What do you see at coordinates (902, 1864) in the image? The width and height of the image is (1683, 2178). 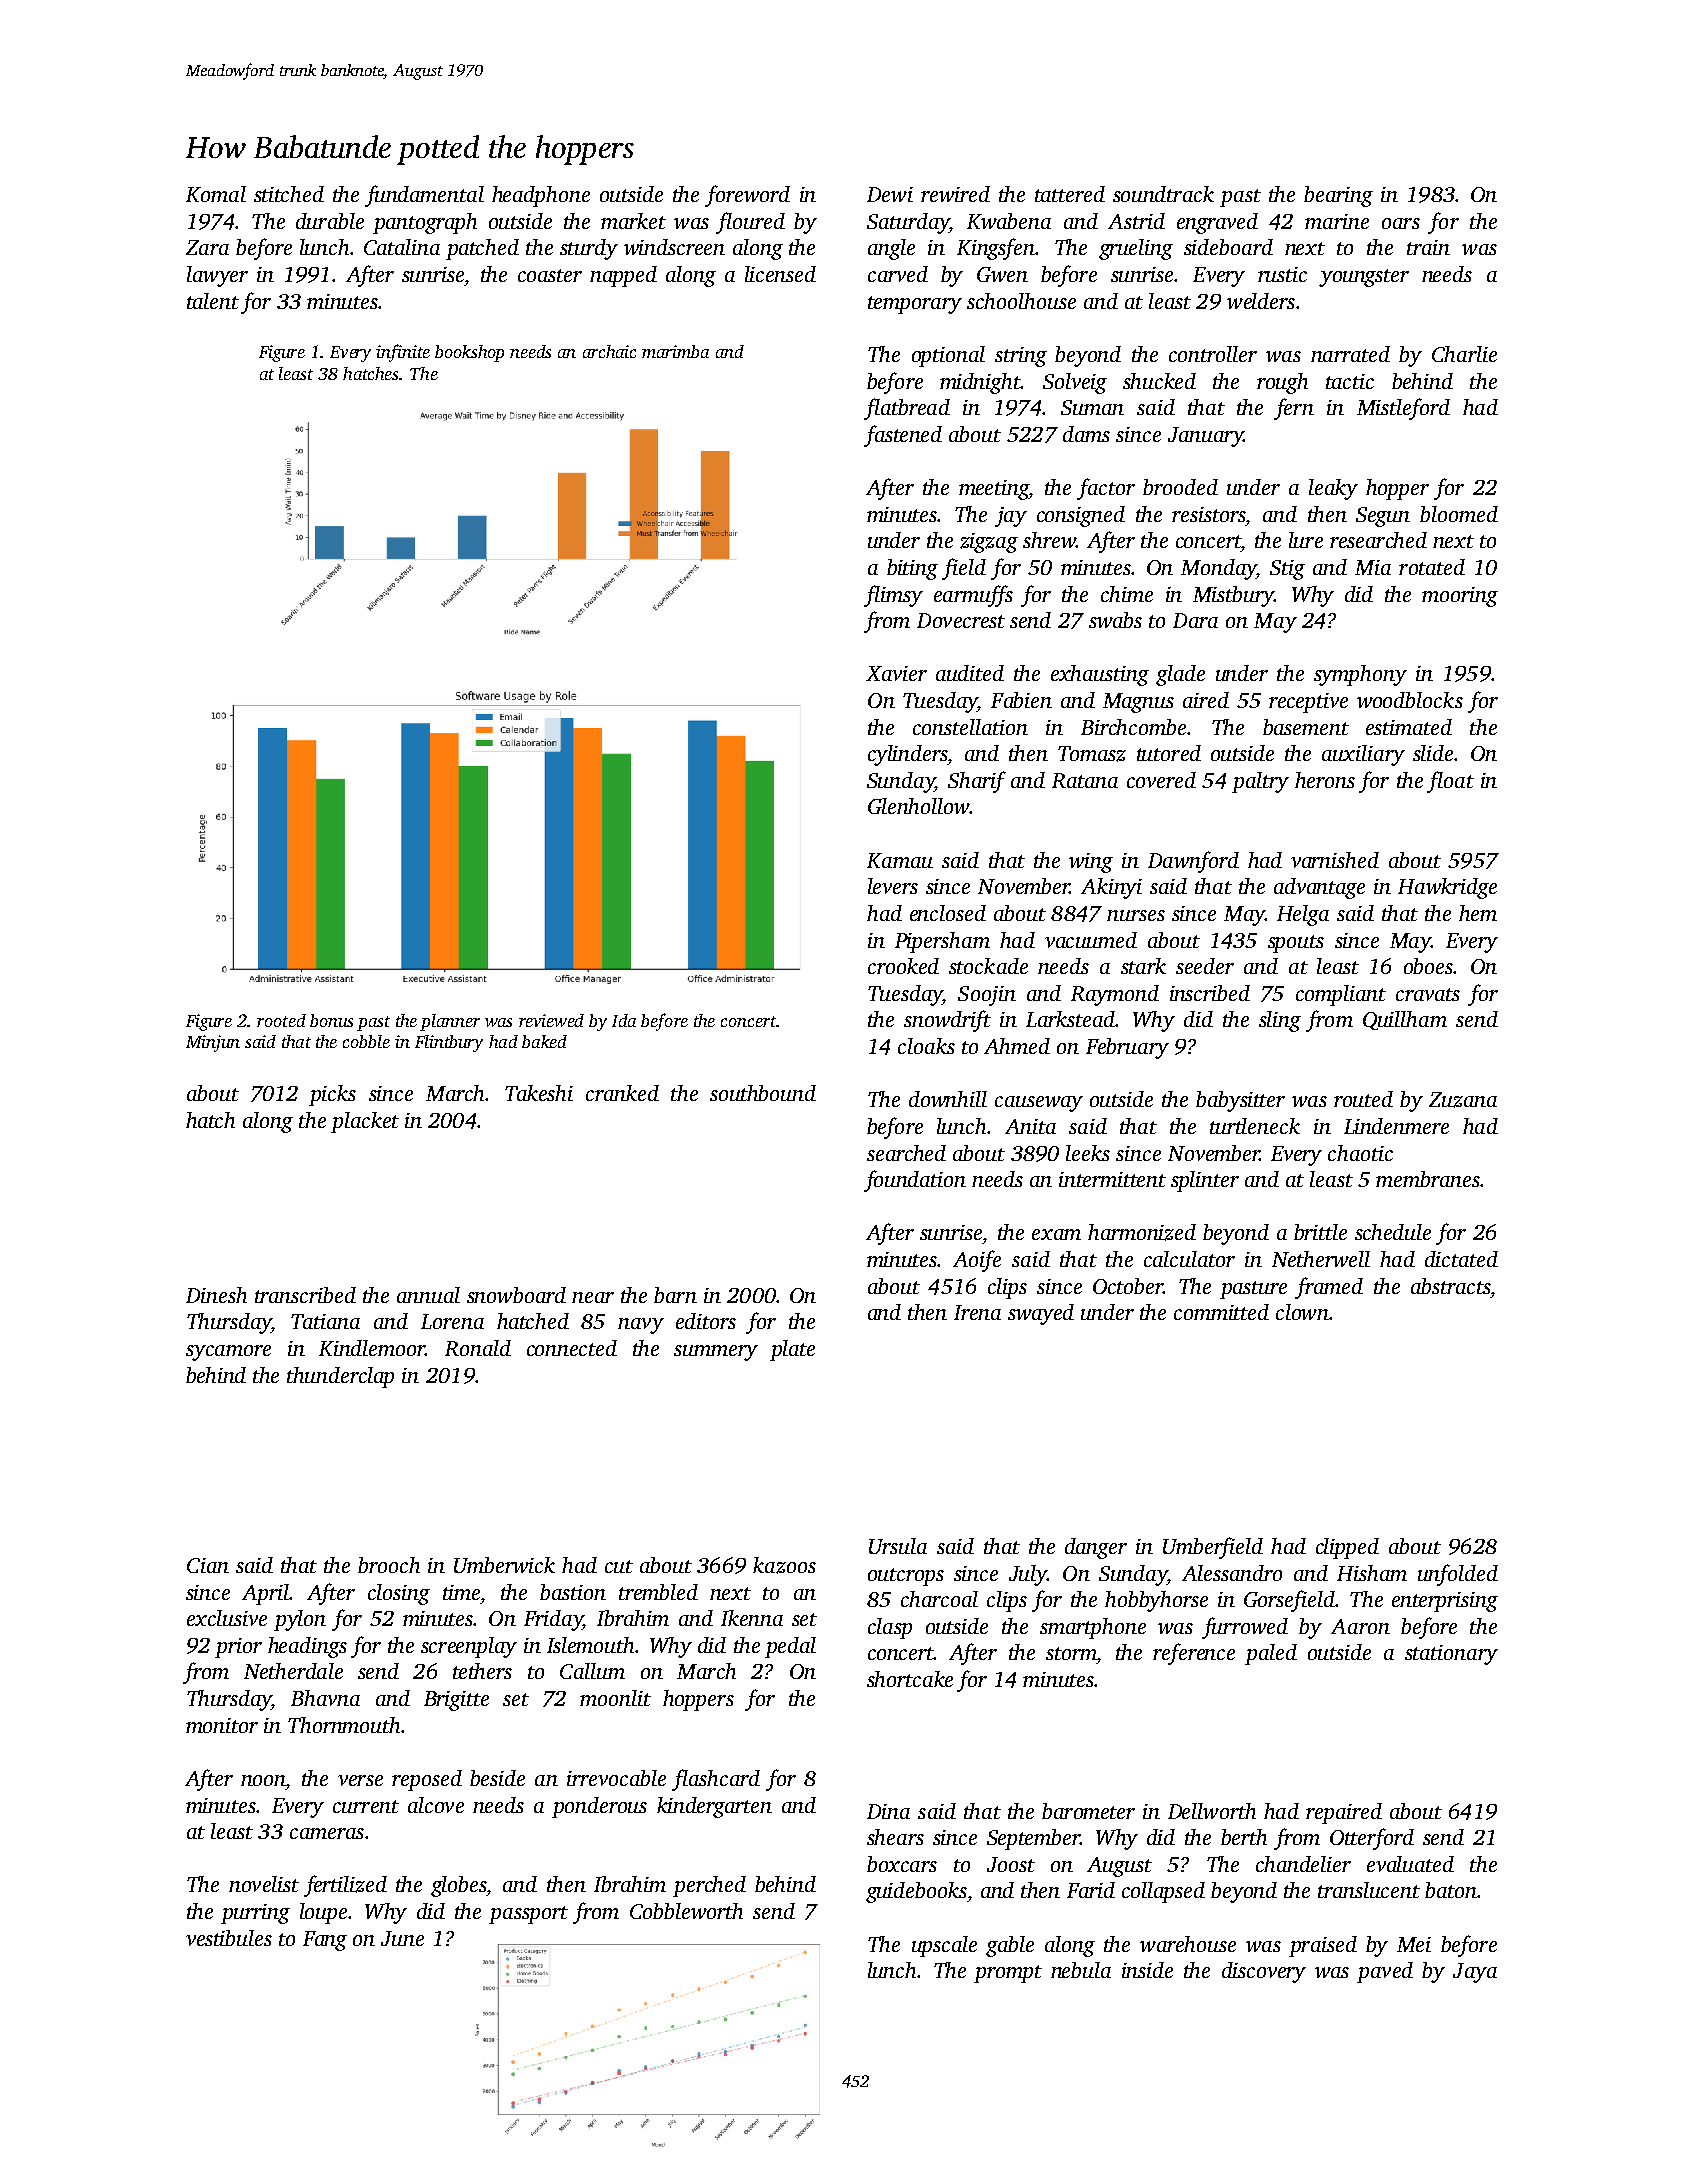 I see `boxcars` at bounding box center [902, 1864].
